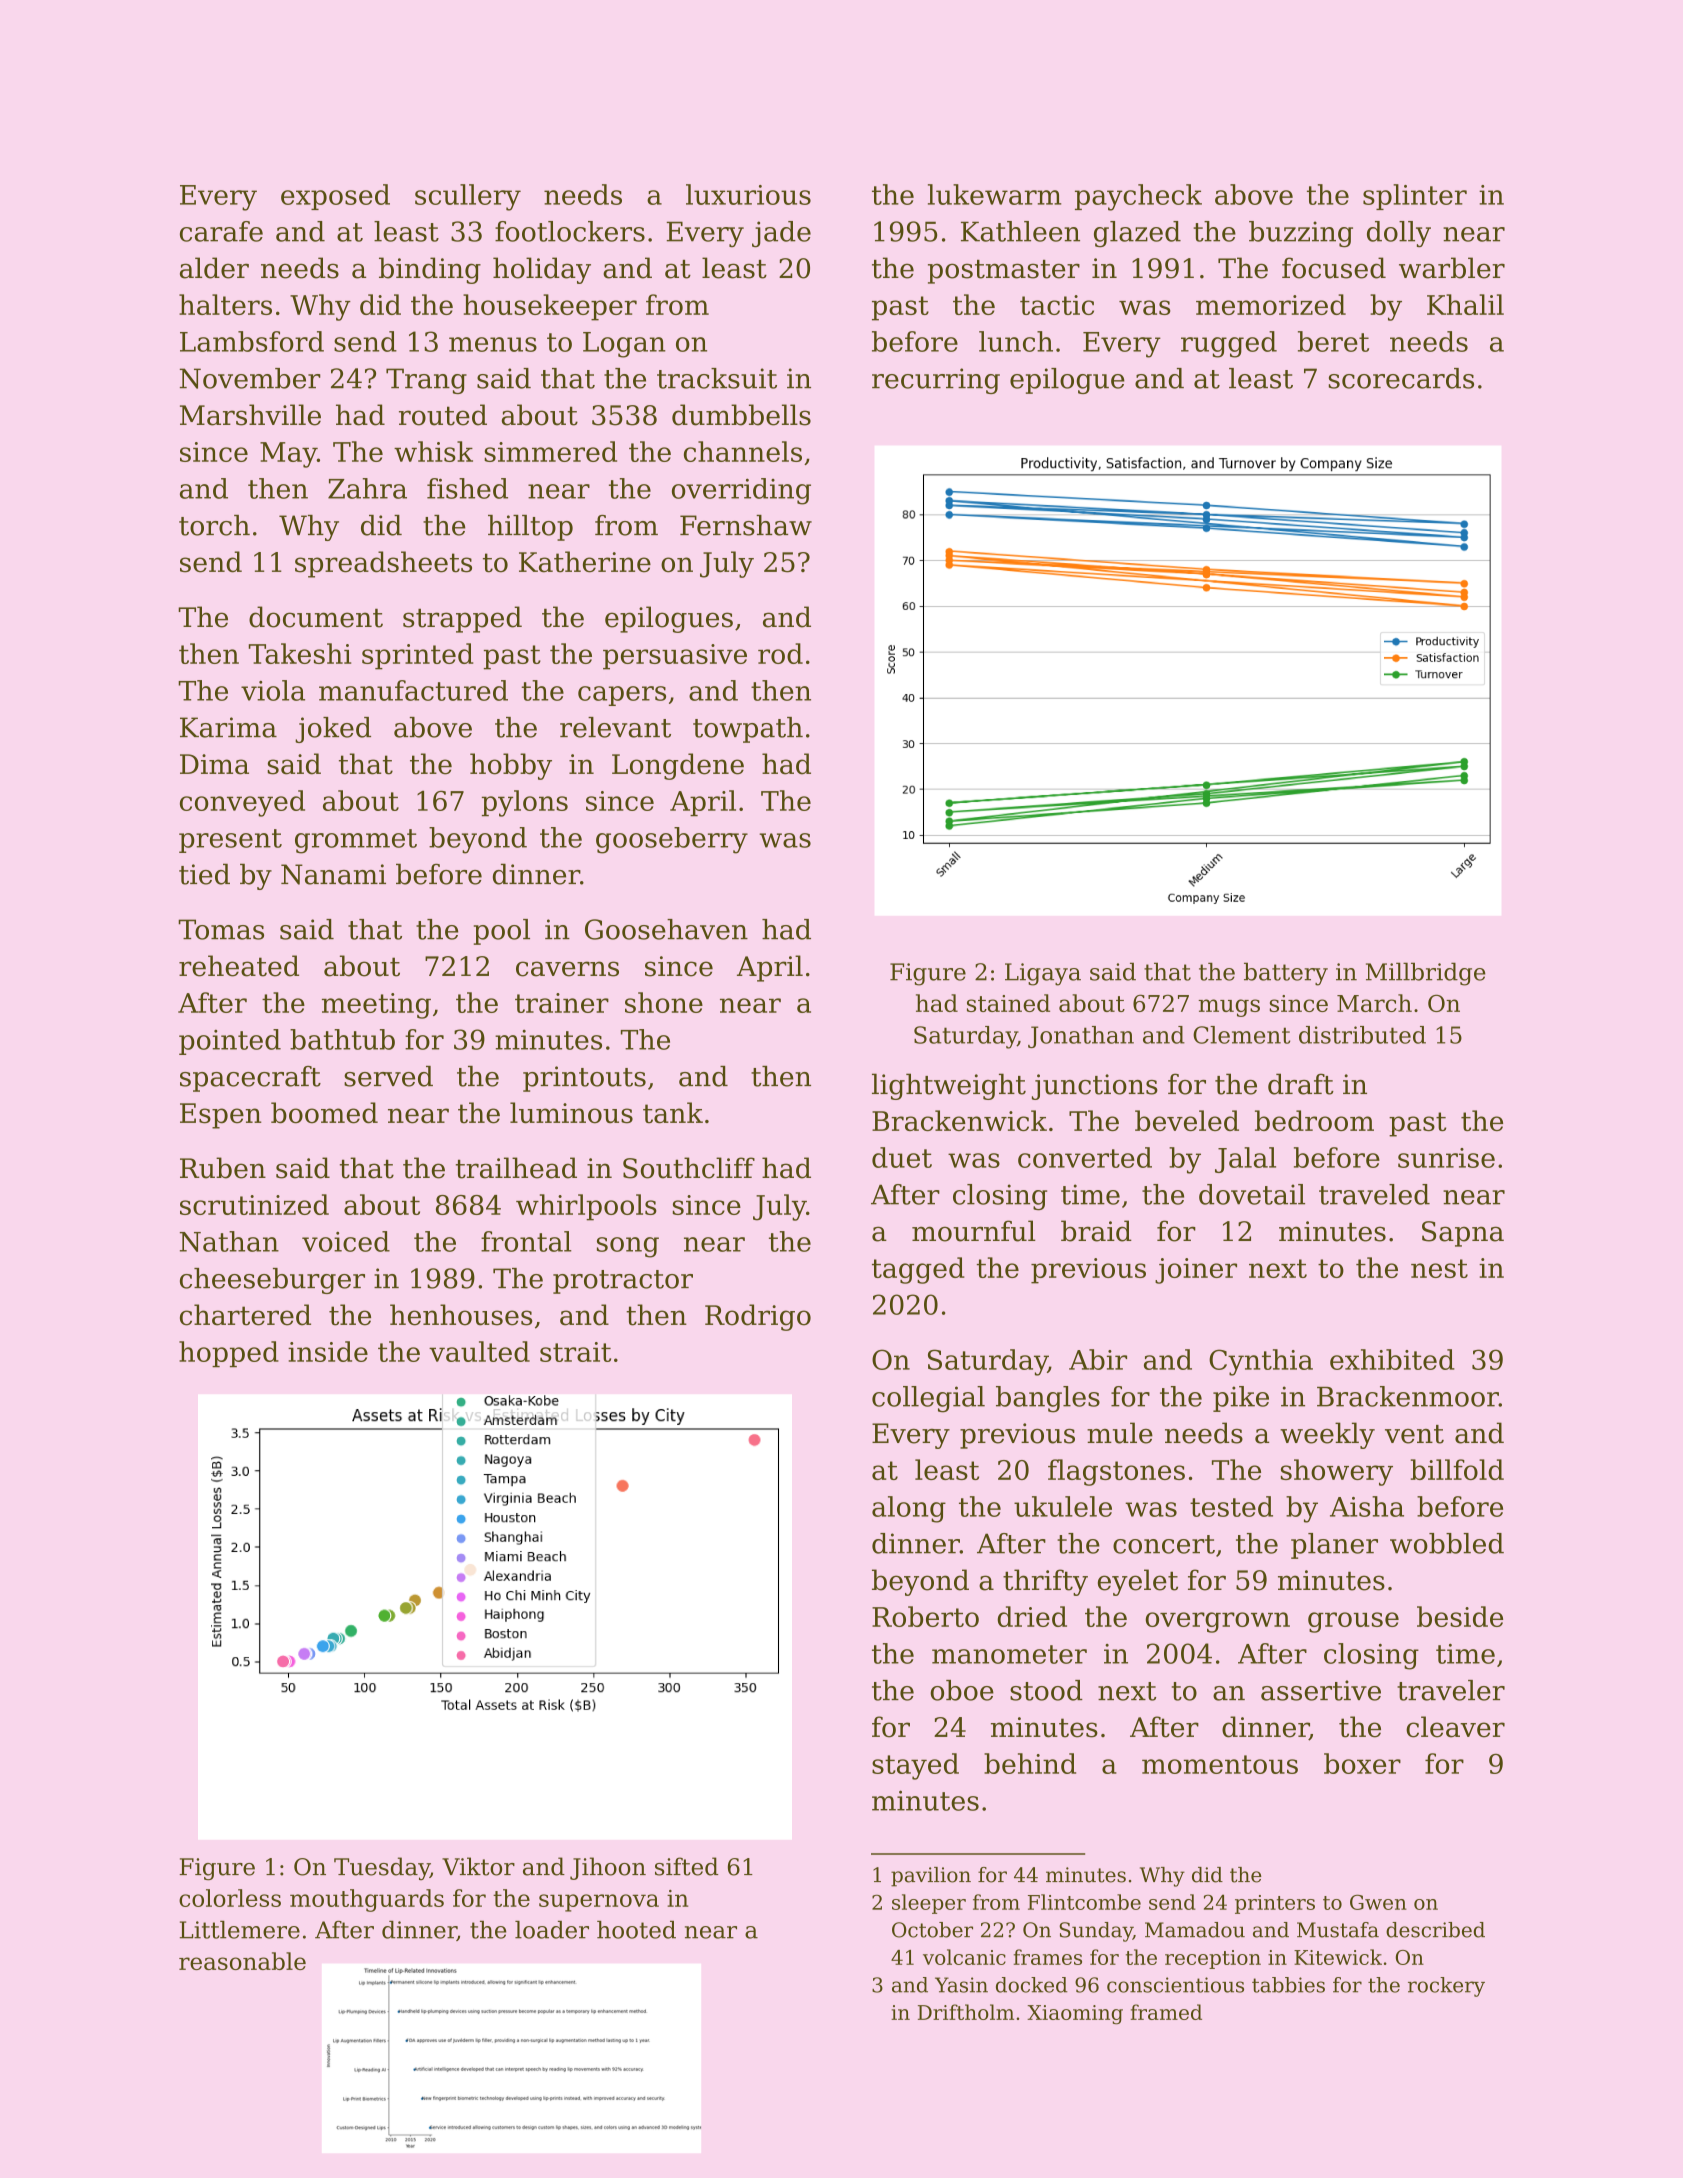 This screenshot has height=2178, width=1683. What do you see at coordinates (1465, 304) in the screenshot?
I see `Khalil` at bounding box center [1465, 304].
